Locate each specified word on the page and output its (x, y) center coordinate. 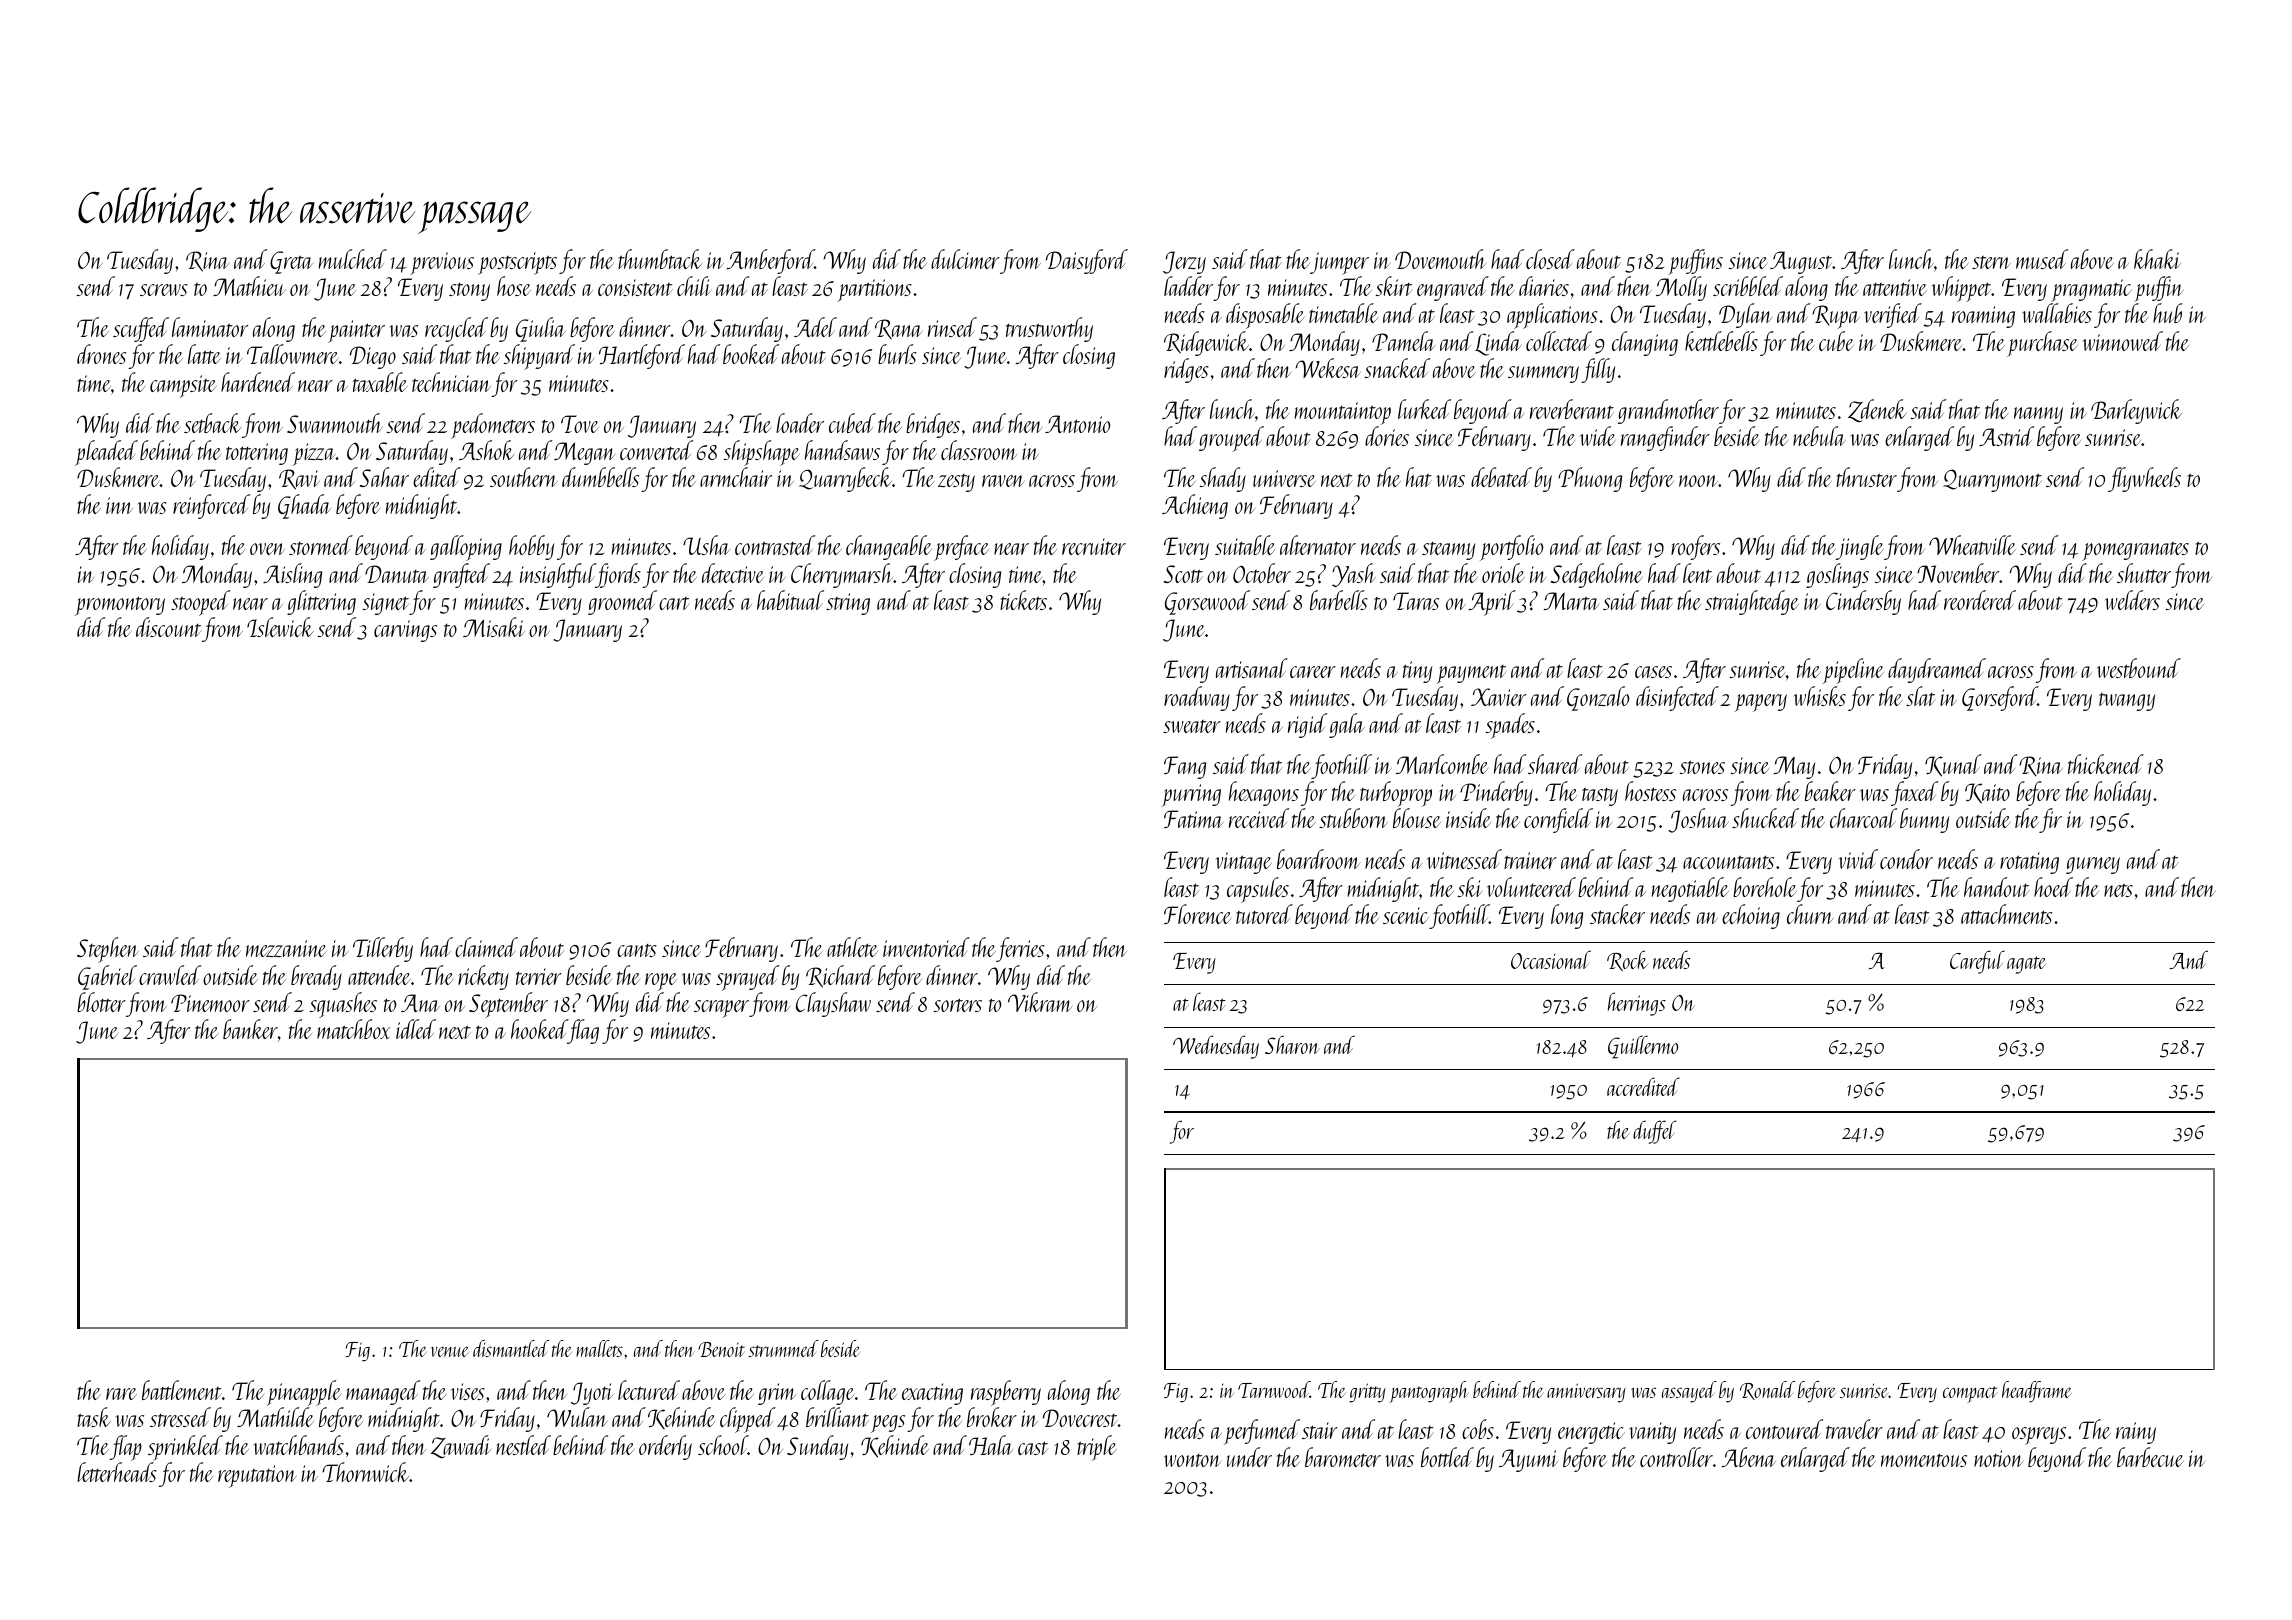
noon (1698, 481)
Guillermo (1643, 1047)
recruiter (1094, 546)
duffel (1654, 1132)
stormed (321, 545)
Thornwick (365, 1472)
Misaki (494, 627)
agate (2027, 965)
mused (2042, 259)
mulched (353, 259)
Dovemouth (1440, 259)
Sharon (1292, 1044)
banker (250, 1029)
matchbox (353, 1029)
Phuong (1590, 479)
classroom (979, 450)
